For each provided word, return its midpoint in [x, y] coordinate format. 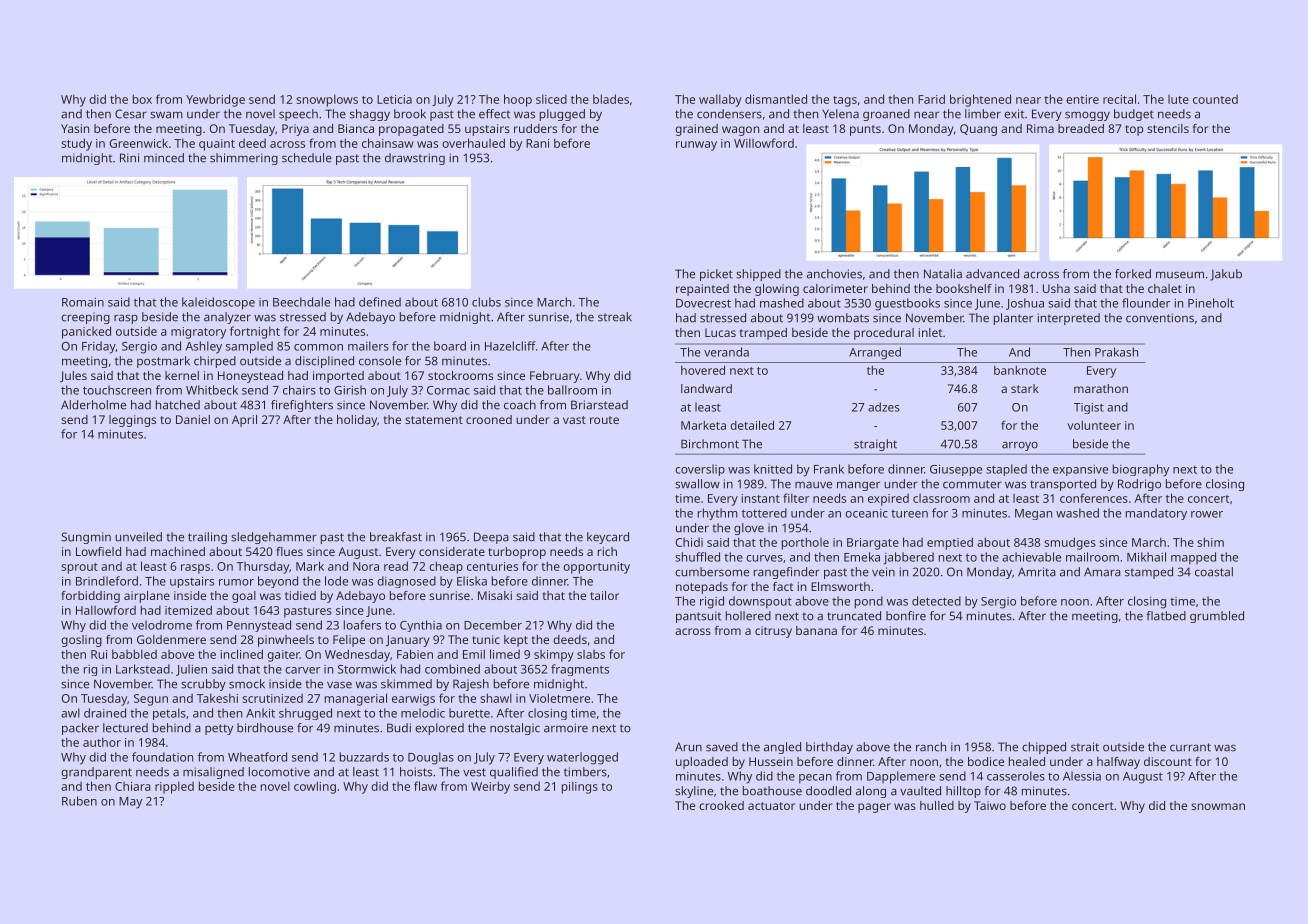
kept [516, 641]
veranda [726, 352]
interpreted [1069, 319]
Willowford [764, 143]
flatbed [1166, 616]
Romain [83, 302]
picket [716, 275]
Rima [1040, 128]
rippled [174, 787]
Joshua [1025, 304]
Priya [295, 130]
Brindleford [107, 581]
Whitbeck [212, 390]
